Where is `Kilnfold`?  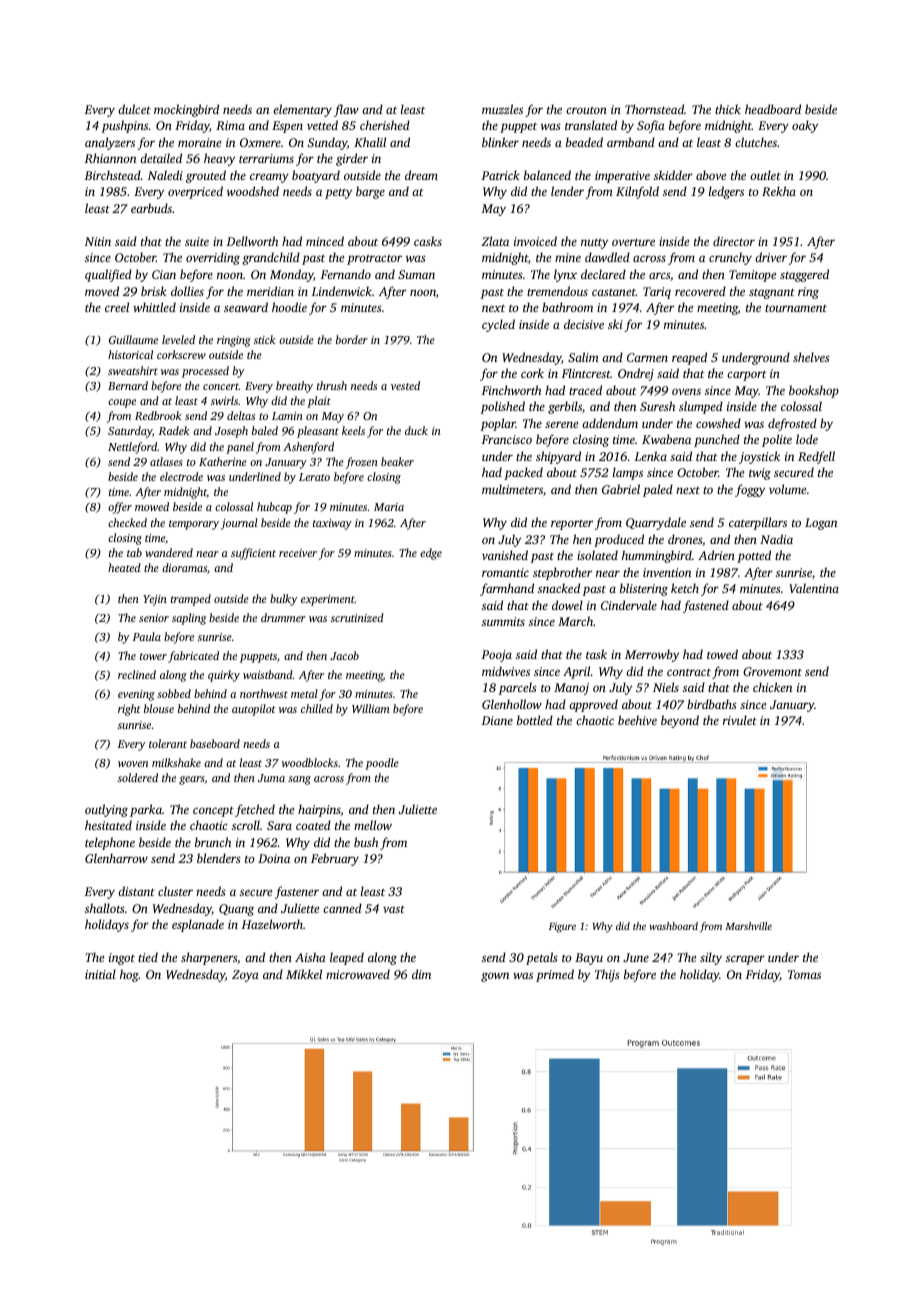 Kilnfold is located at coordinates (637, 192).
